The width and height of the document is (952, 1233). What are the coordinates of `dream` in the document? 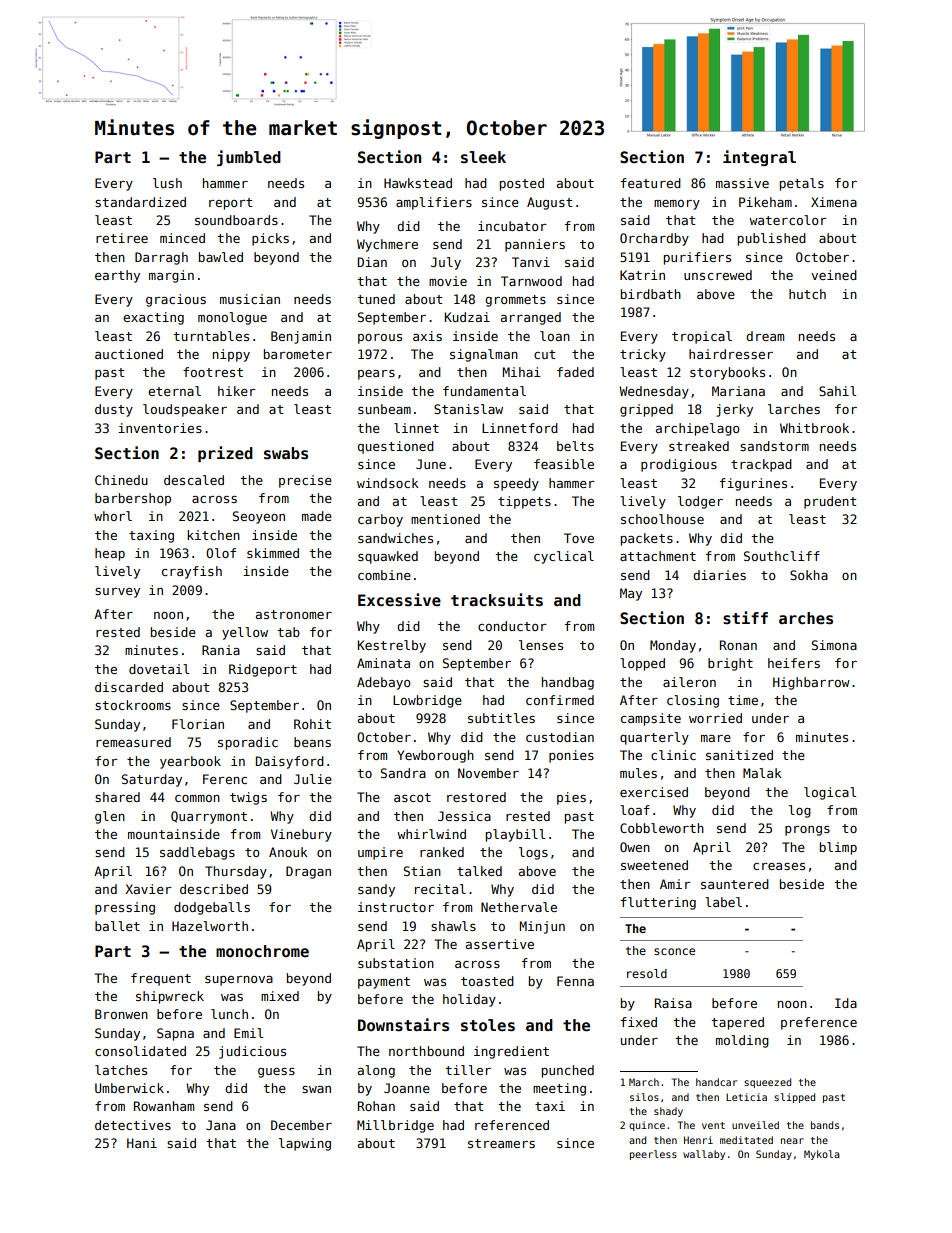 It's located at (765, 336).
